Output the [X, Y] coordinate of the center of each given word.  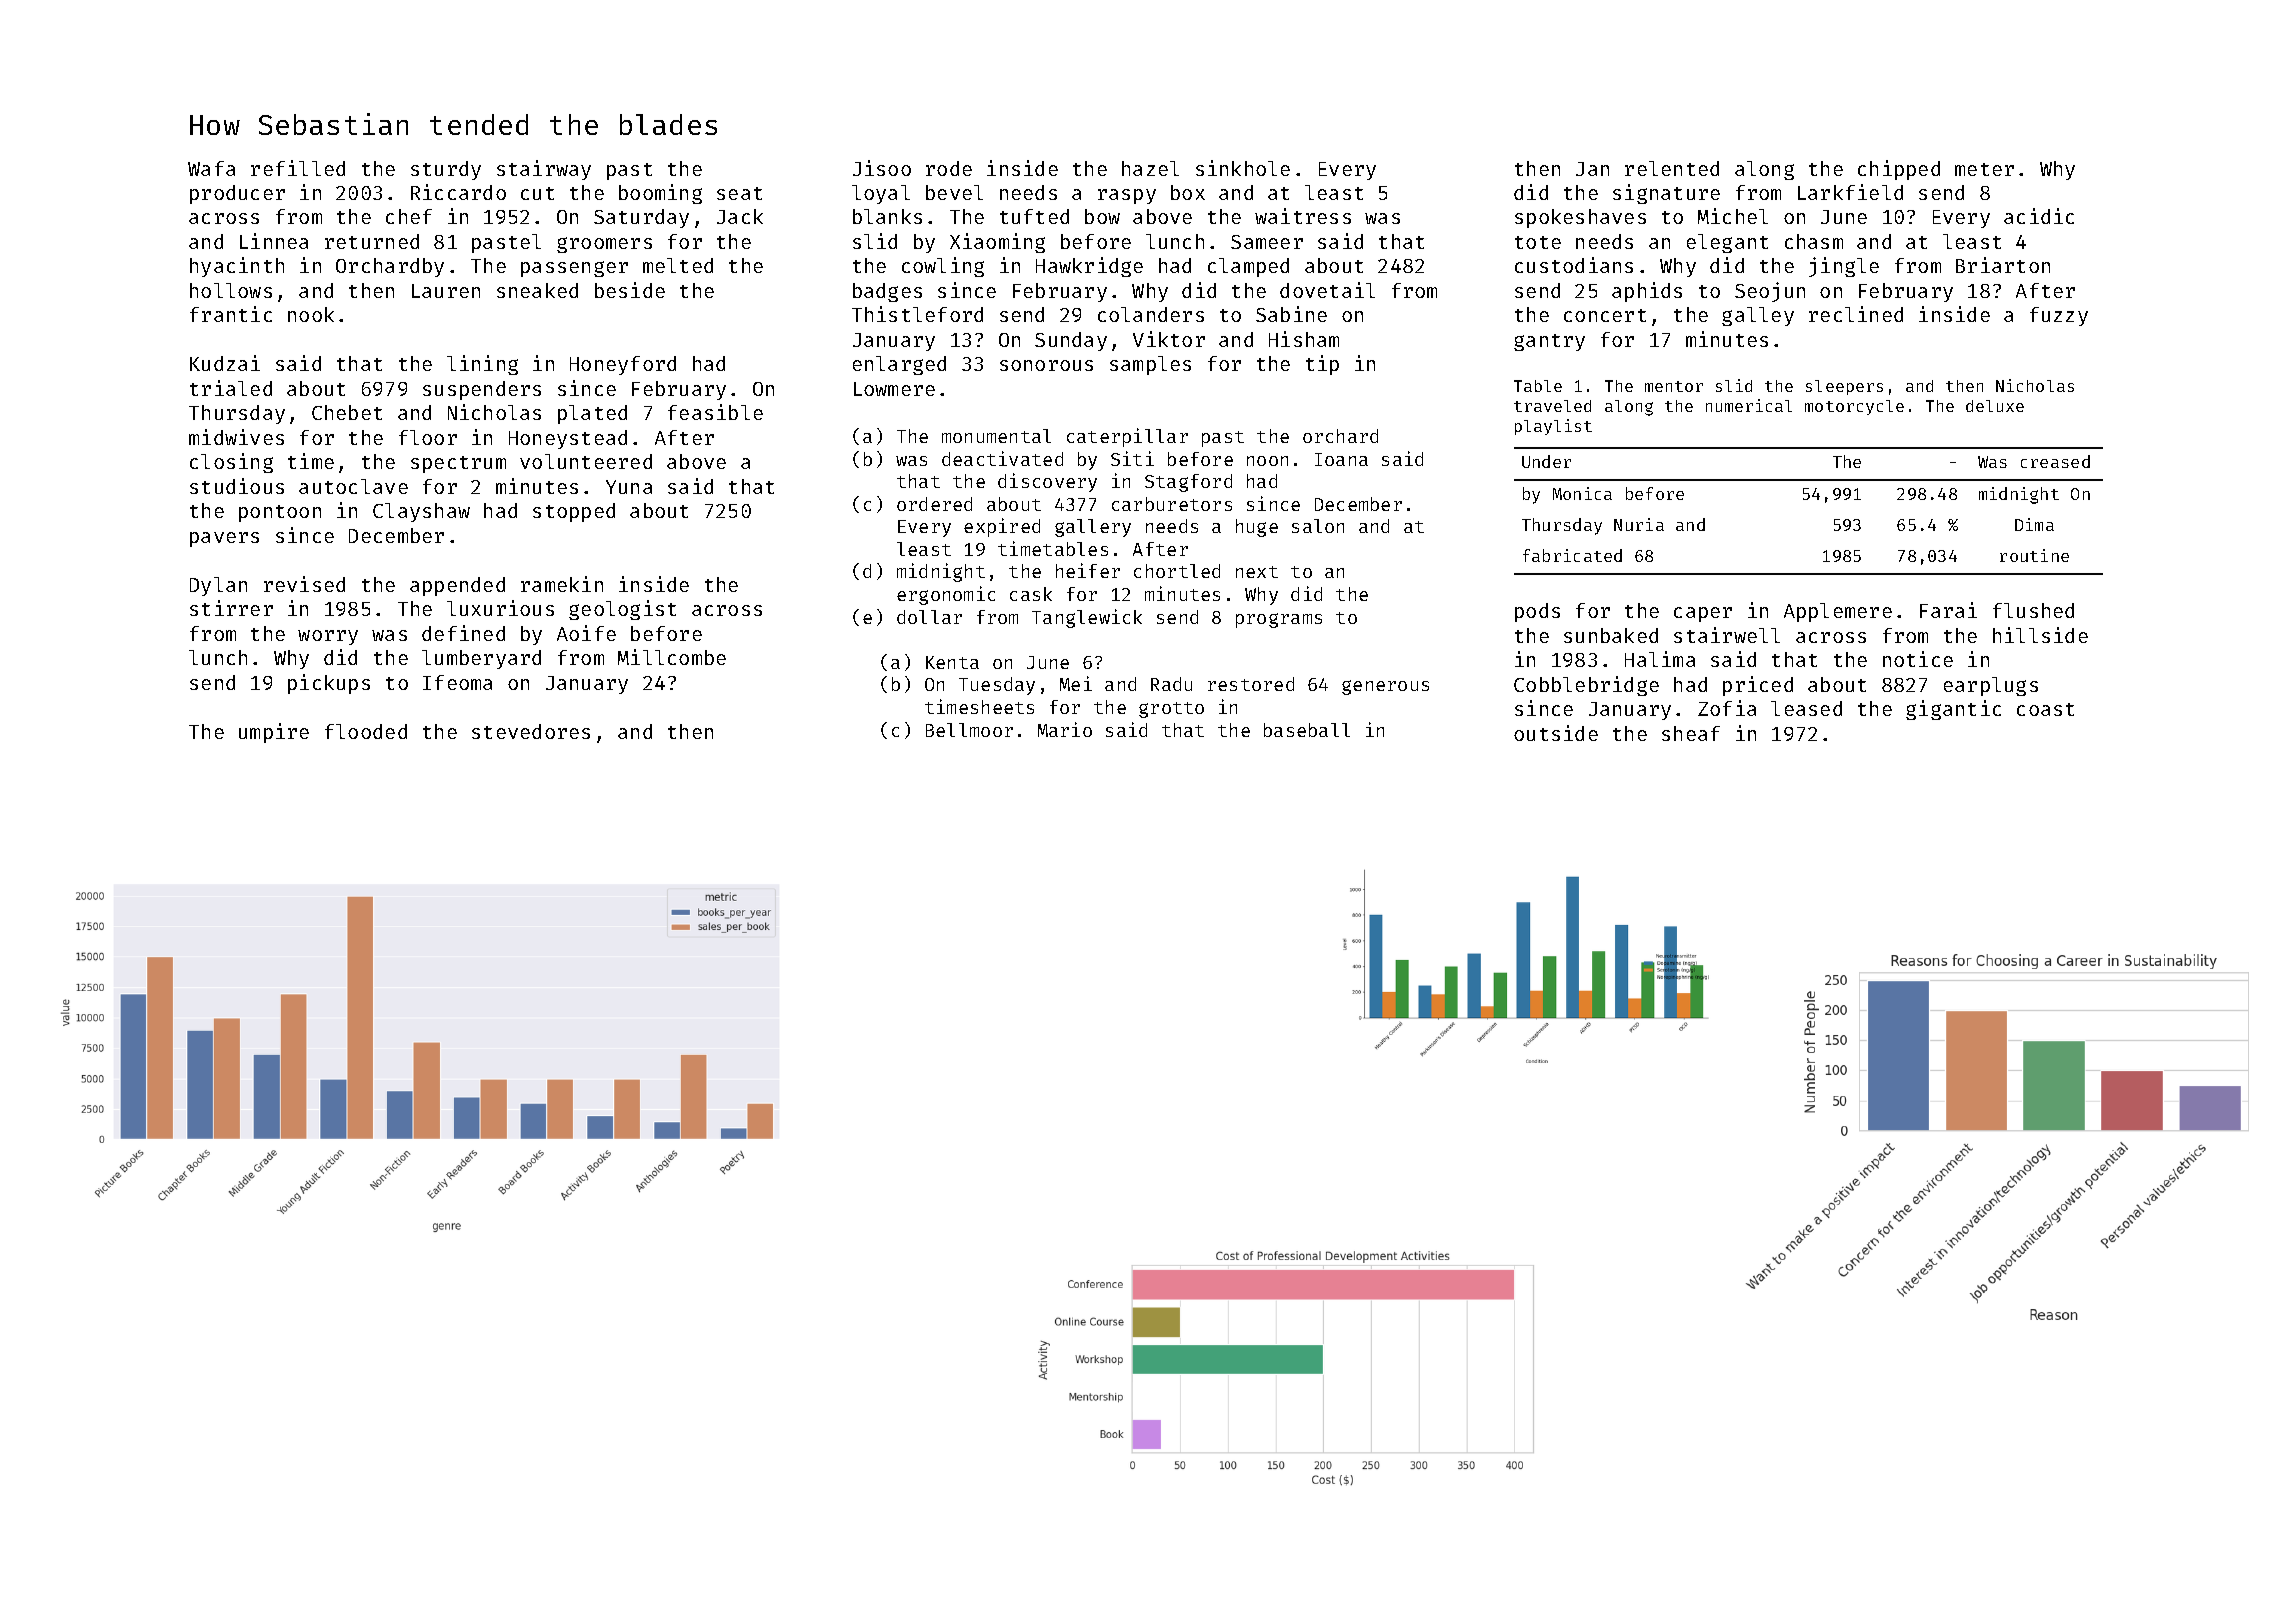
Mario [1065, 729]
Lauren [446, 291]
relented [1672, 168]
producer [237, 194]
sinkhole [1243, 168]
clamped [1248, 267]
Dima [2034, 524]
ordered [934, 504]
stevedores [531, 731]
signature [1666, 194]
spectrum [458, 464]
